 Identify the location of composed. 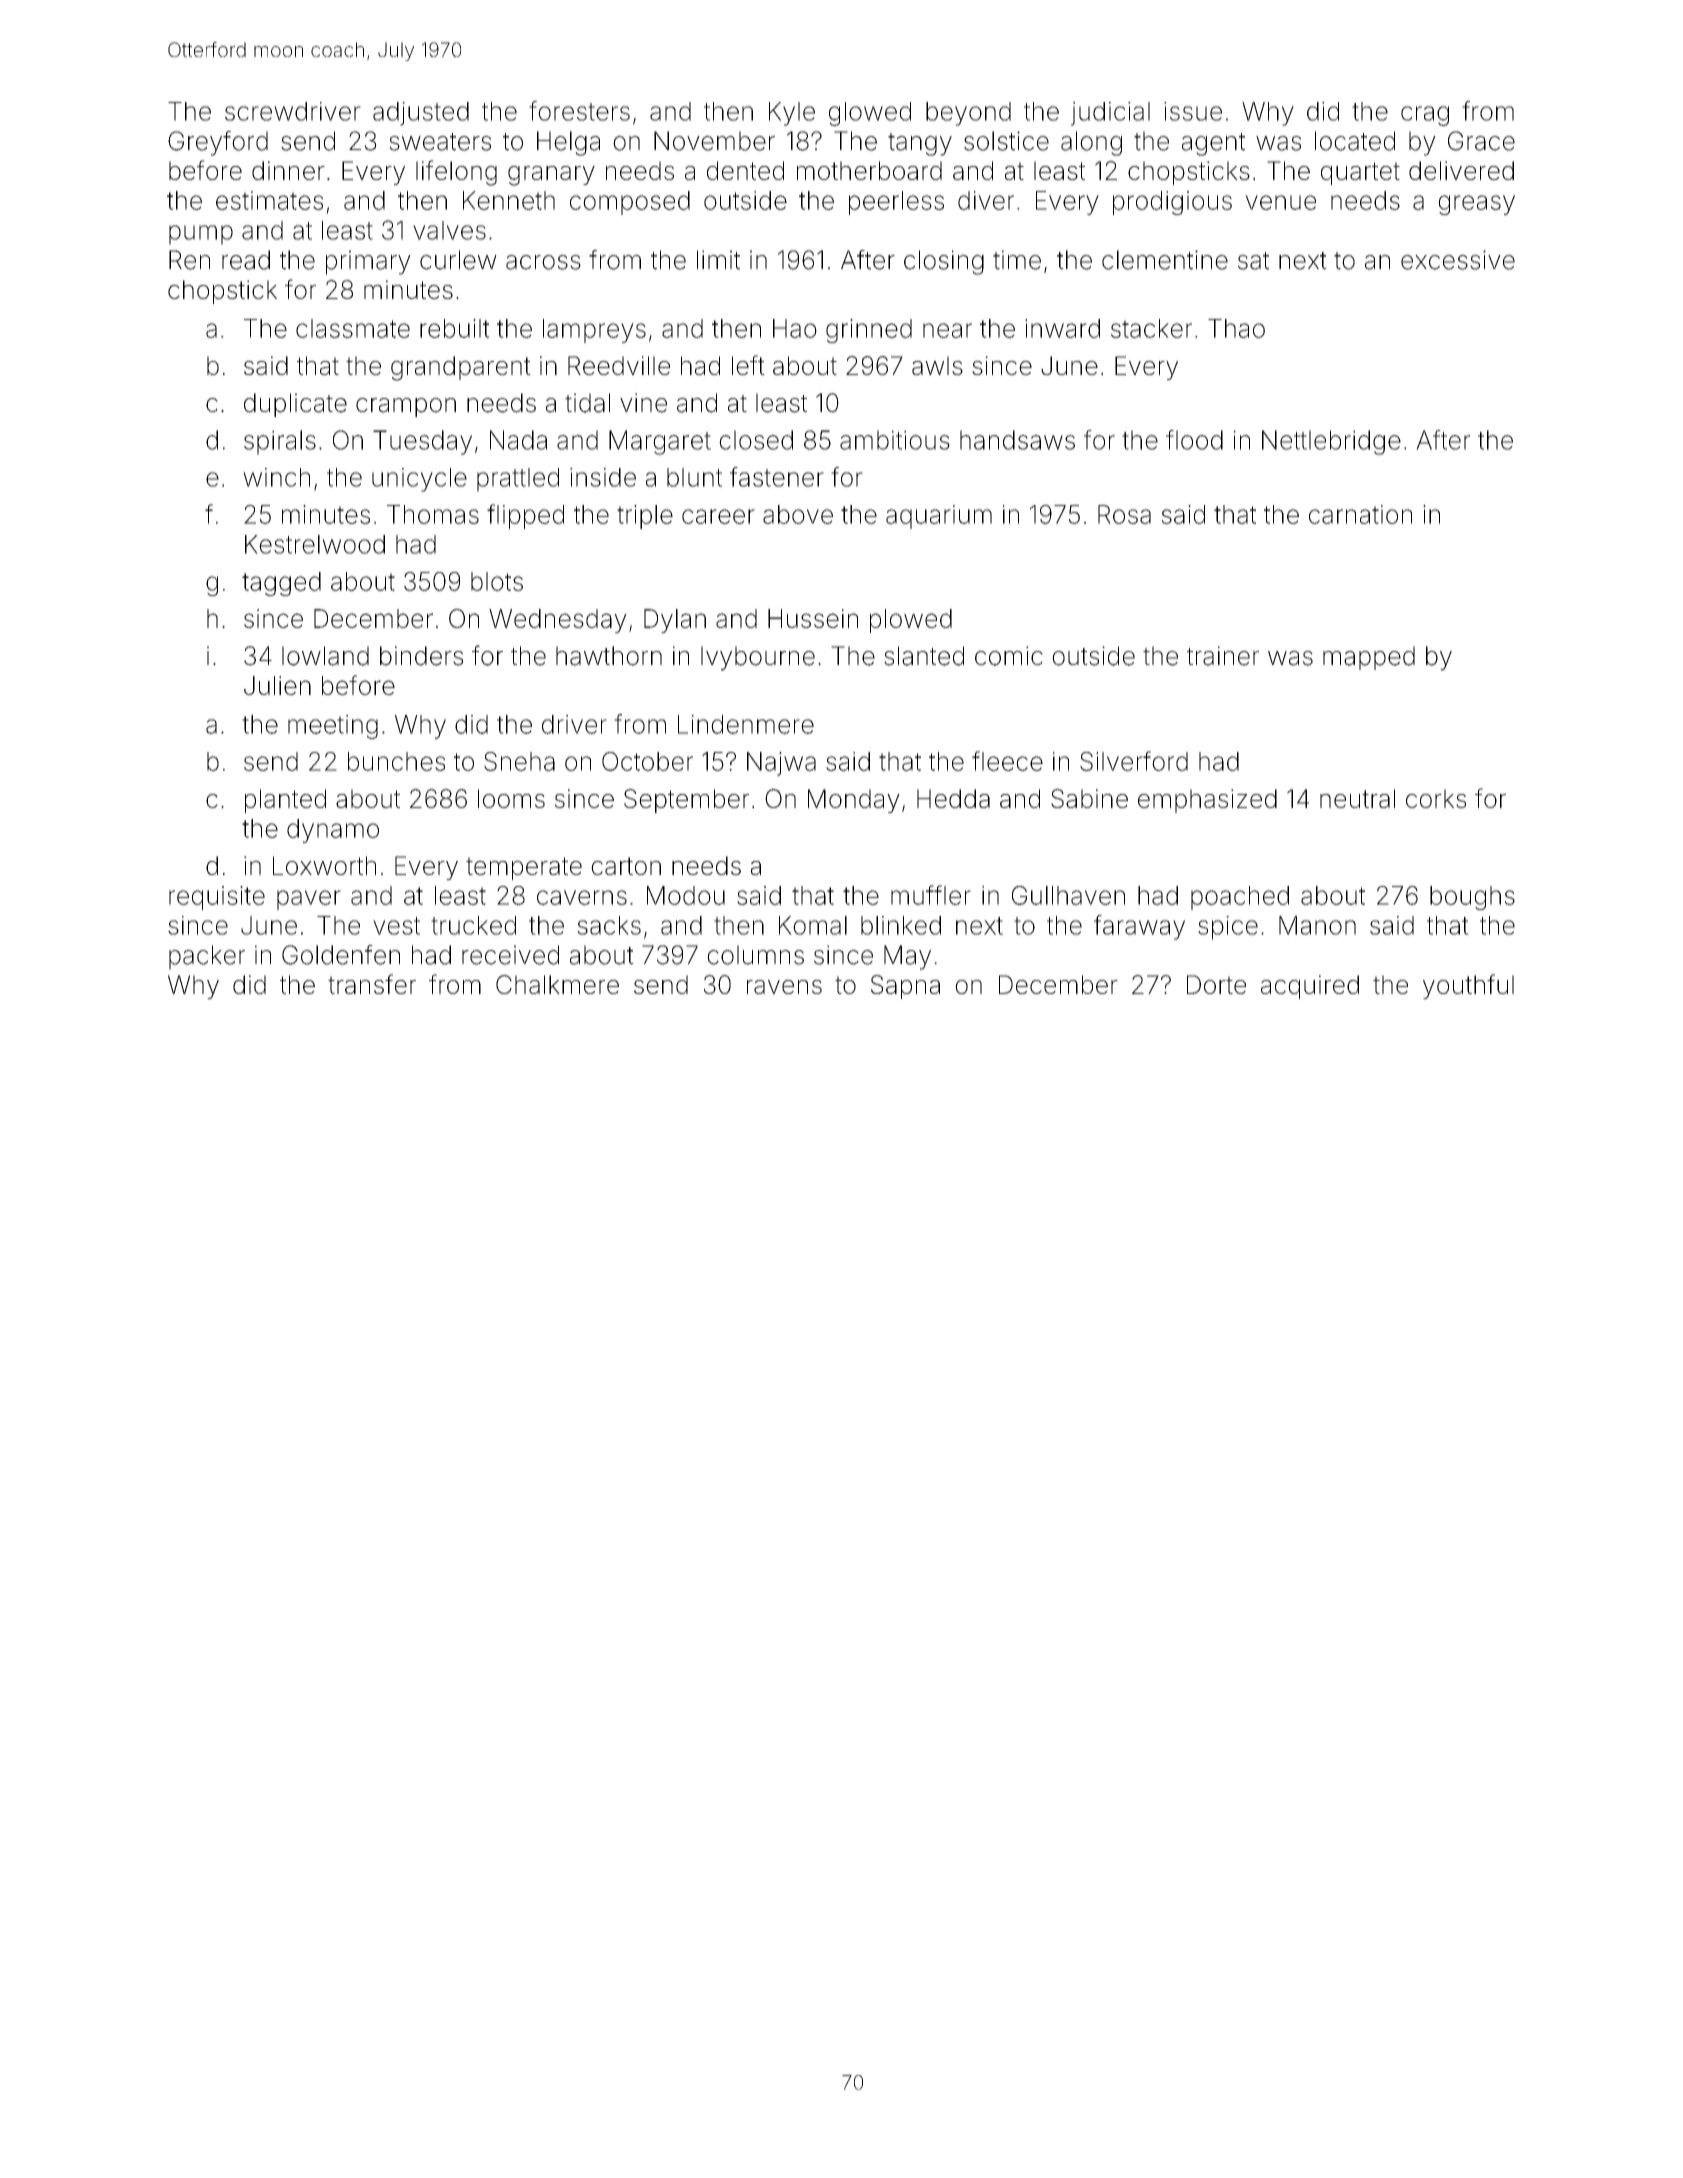
(630, 203).
